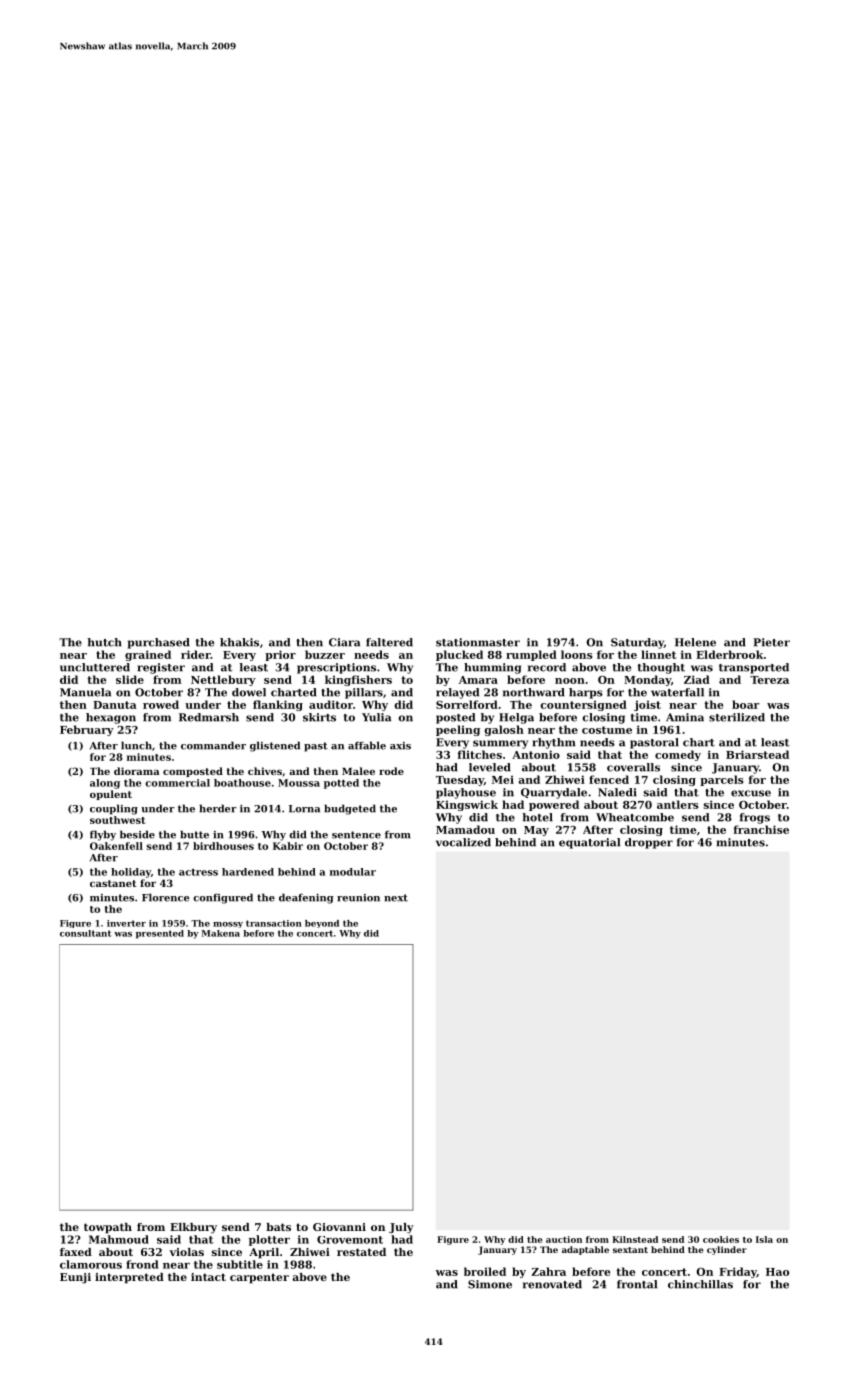  Describe the element at coordinates (564, 1239) in the image. I see `auction` at that location.
